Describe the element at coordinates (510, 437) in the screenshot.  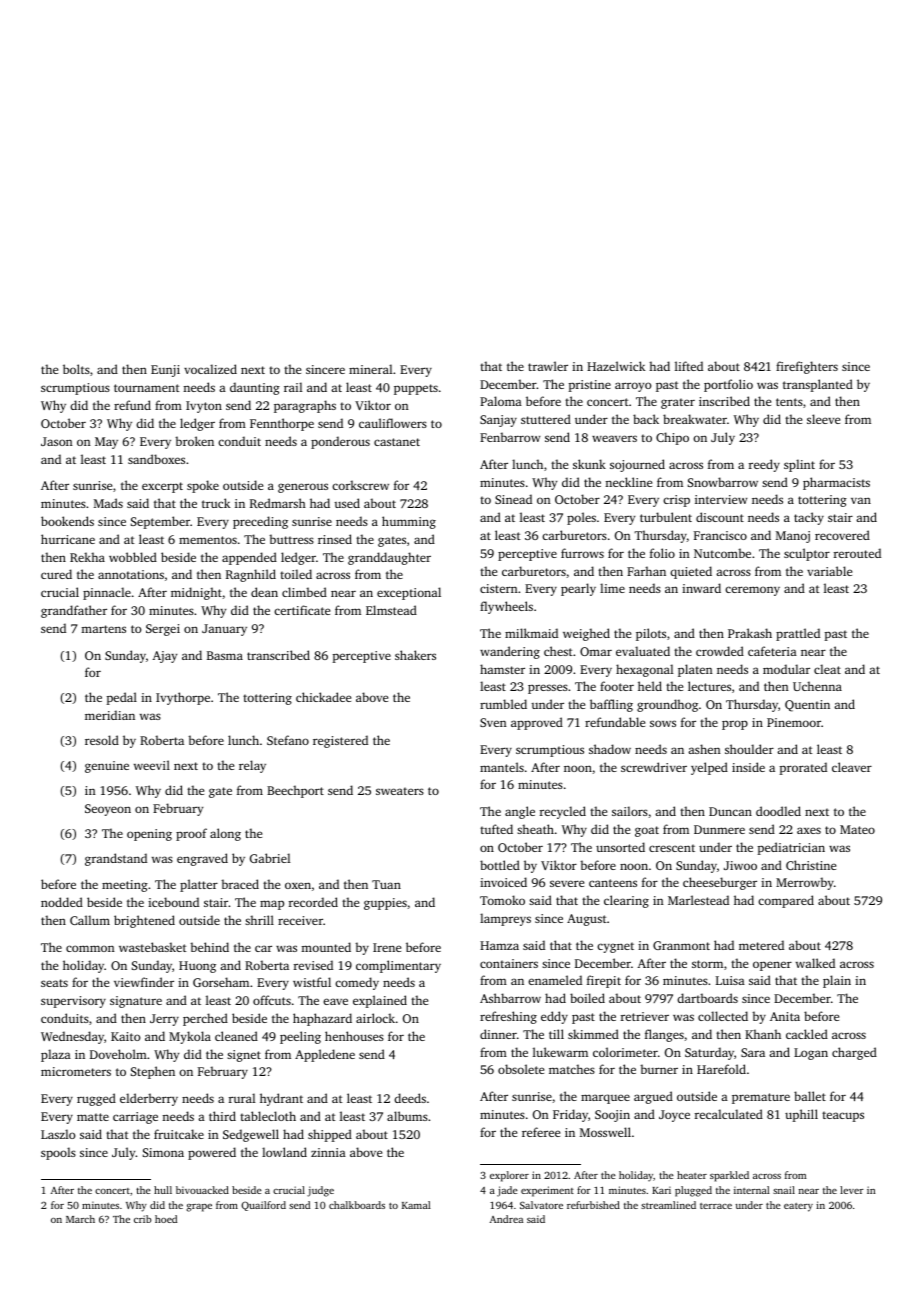
I see `Fenbarrow` at that location.
